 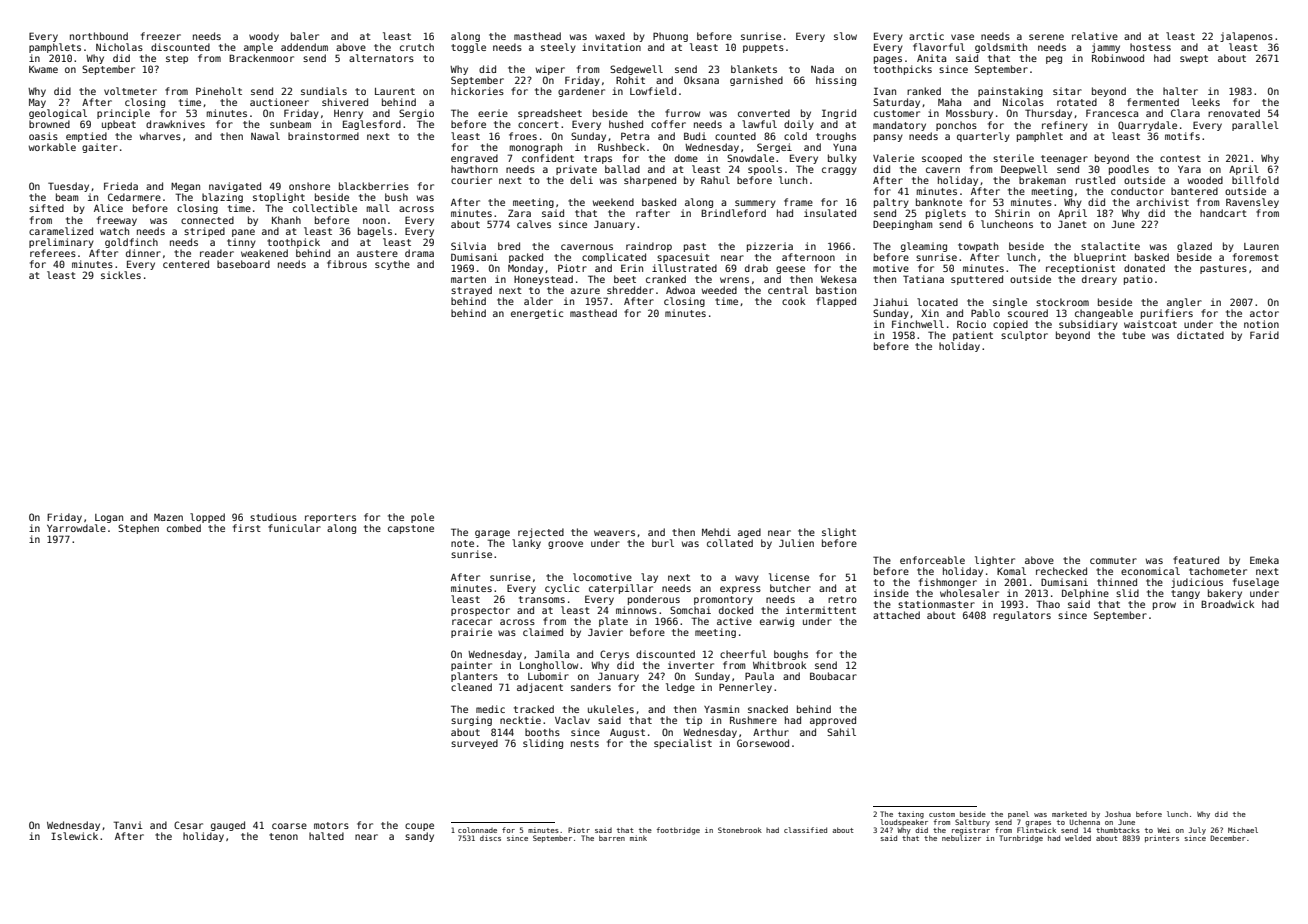 What do you see at coordinates (1118, 814) in the screenshot?
I see `Joshua` at bounding box center [1118, 814].
